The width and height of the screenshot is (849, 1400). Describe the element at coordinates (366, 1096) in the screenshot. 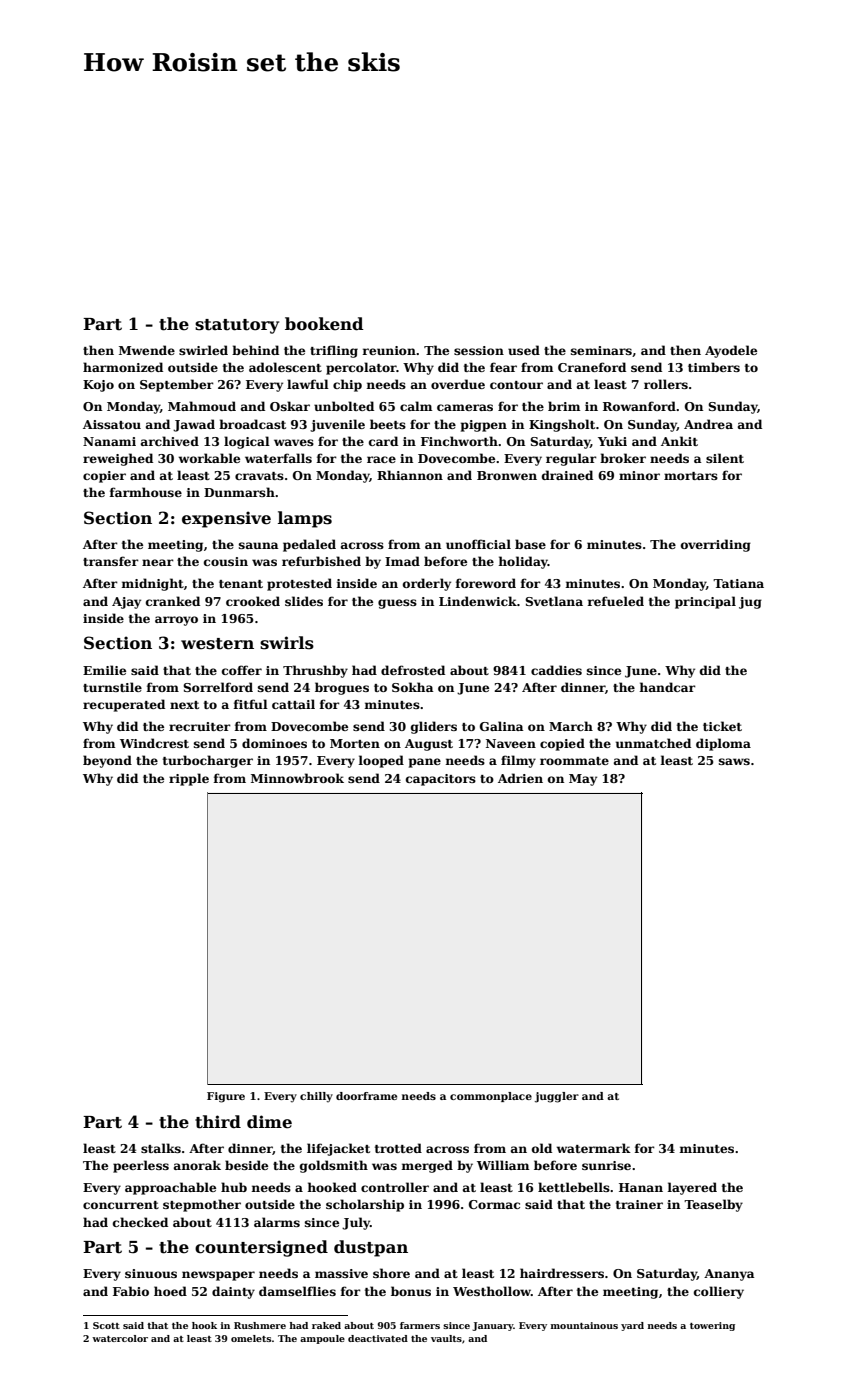

I see `doorframe` at that location.
